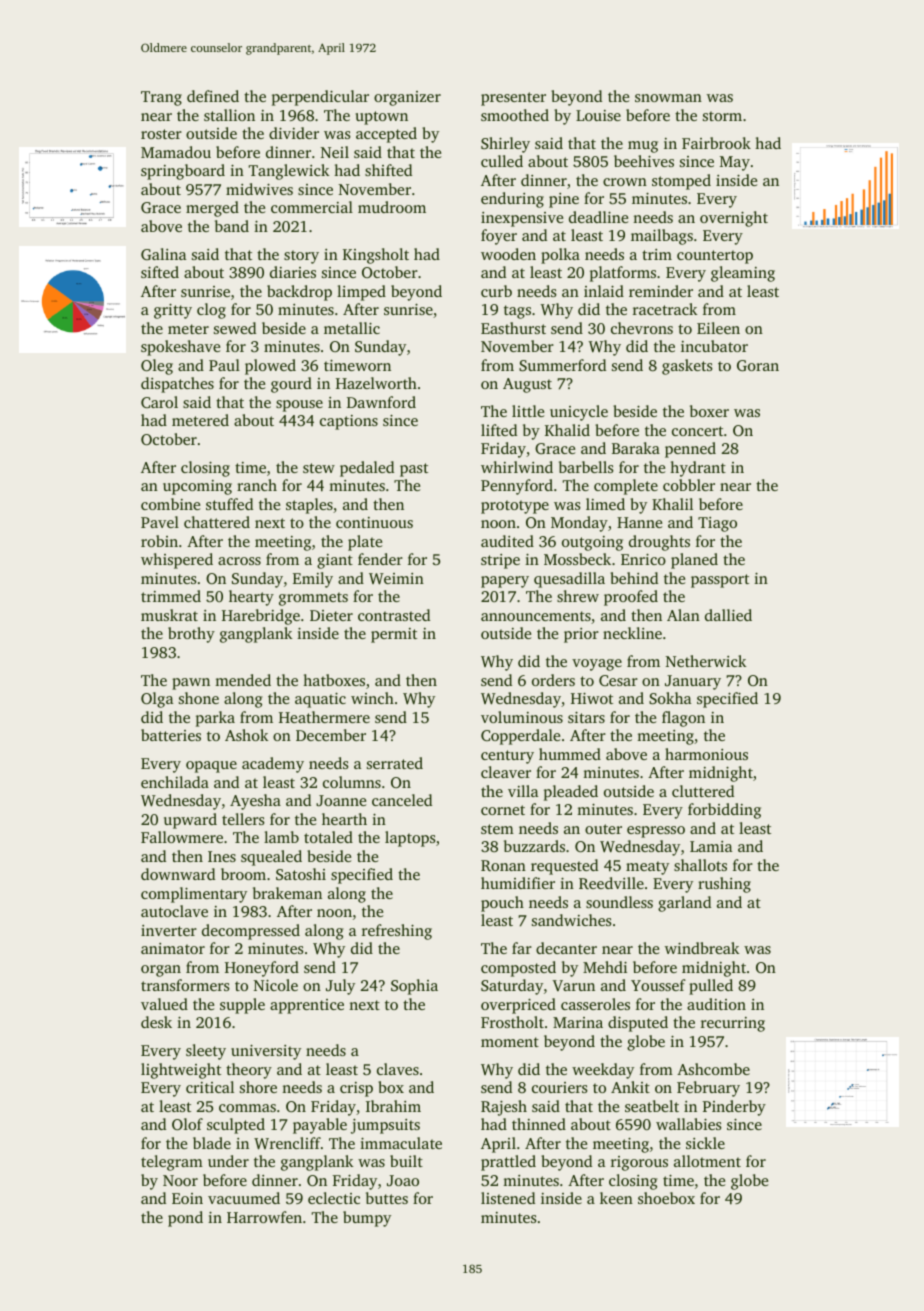  Describe the element at coordinates (264, 1217) in the page. I see `Harrowfen` at that location.
